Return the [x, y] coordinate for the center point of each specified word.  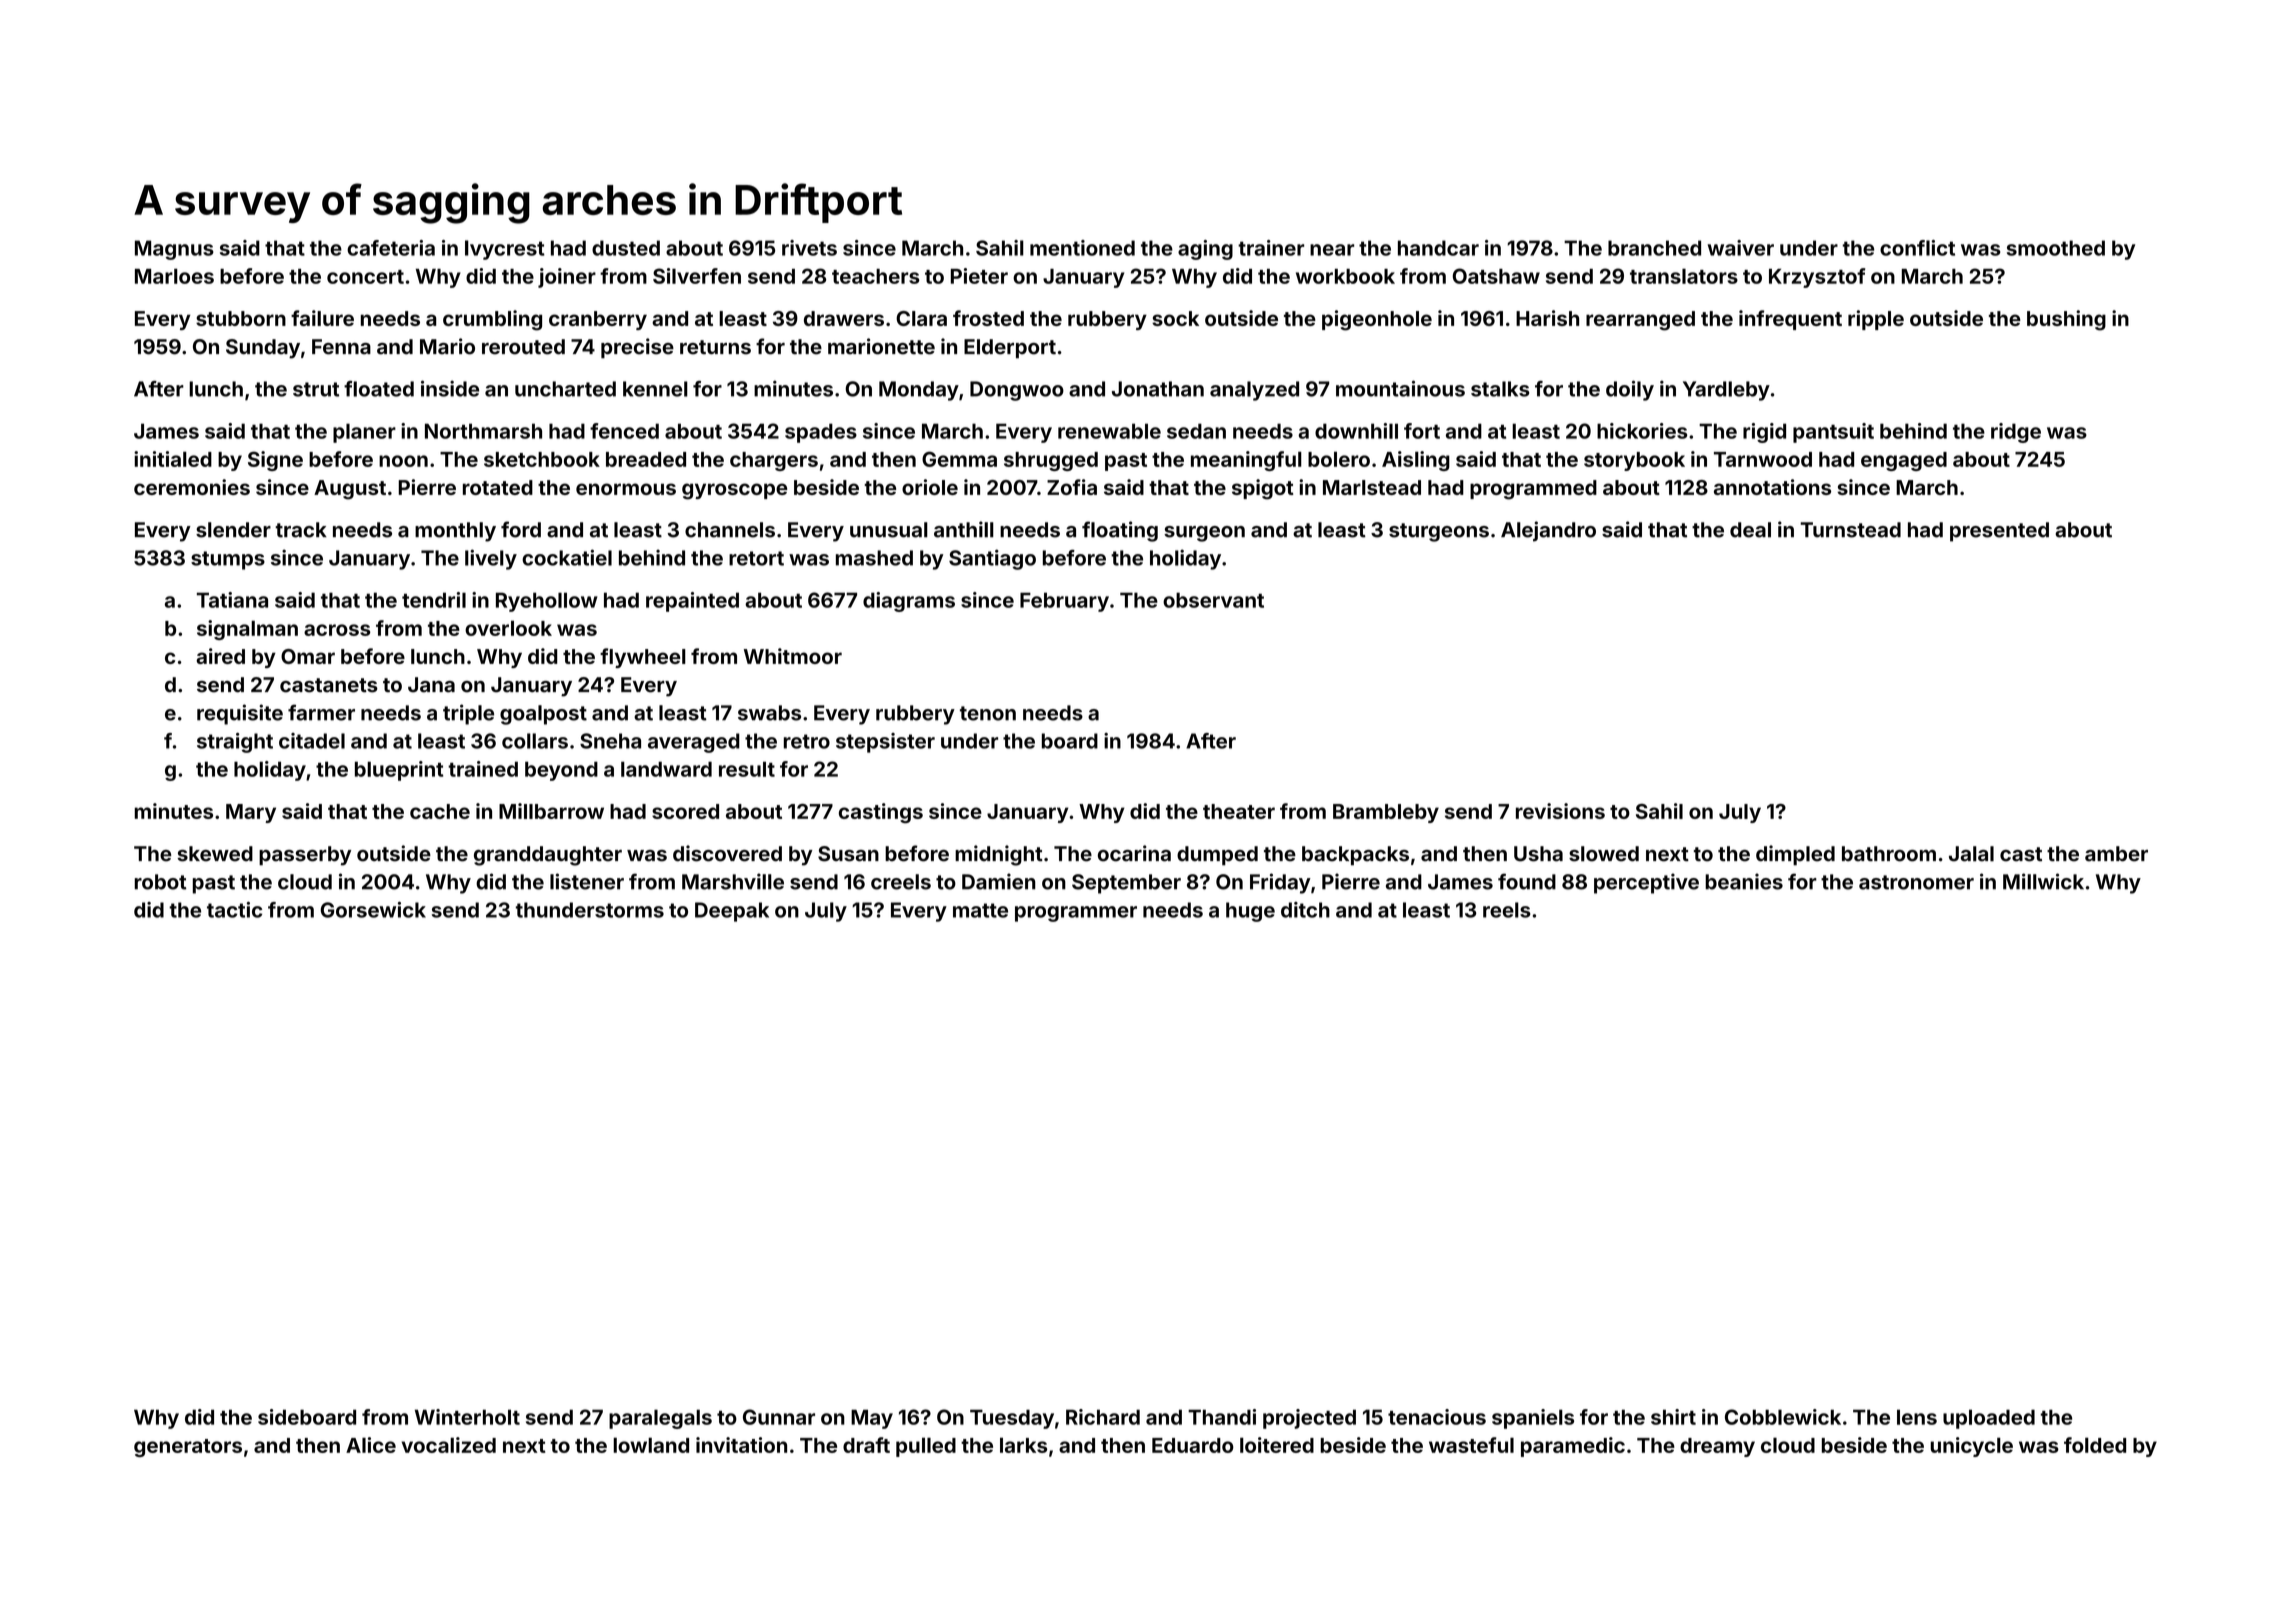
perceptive [1646, 883]
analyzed [1254, 391]
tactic [234, 910]
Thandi [1222, 1417]
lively [491, 559]
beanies [1744, 881]
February [1064, 602]
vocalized [448, 1445]
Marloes [174, 276]
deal [1750, 530]
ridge [2016, 433]
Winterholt [467, 1417]
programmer [1076, 914]
